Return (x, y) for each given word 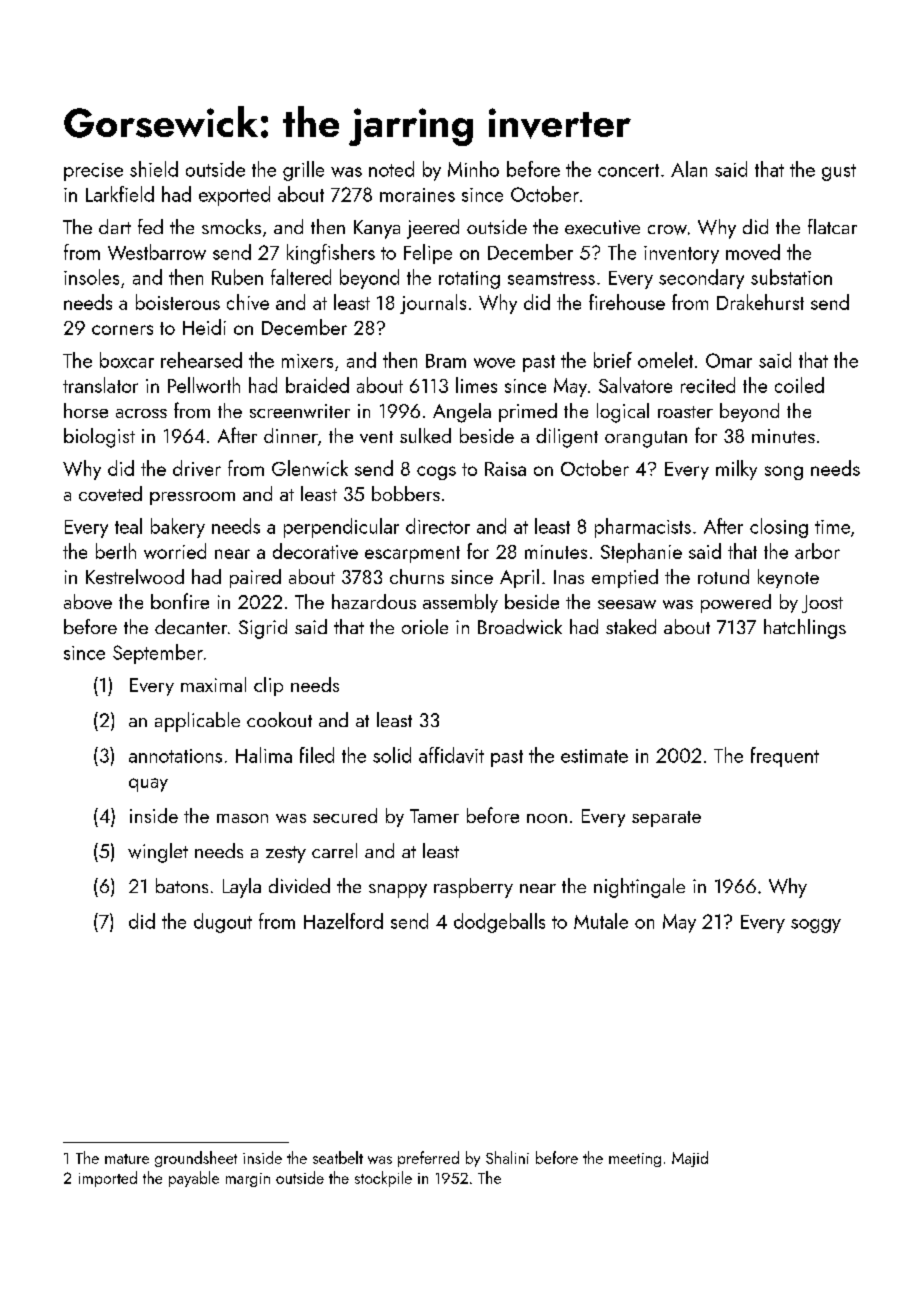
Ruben (237, 277)
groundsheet (196, 1159)
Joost (822, 604)
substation (791, 277)
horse (86, 410)
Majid (690, 1159)
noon (547, 818)
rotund (723, 576)
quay (148, 785)
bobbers (406, 493)
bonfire (180, 601)
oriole (425, 626)
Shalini (507, 1157)
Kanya (377, 229)
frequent (785, 757)
